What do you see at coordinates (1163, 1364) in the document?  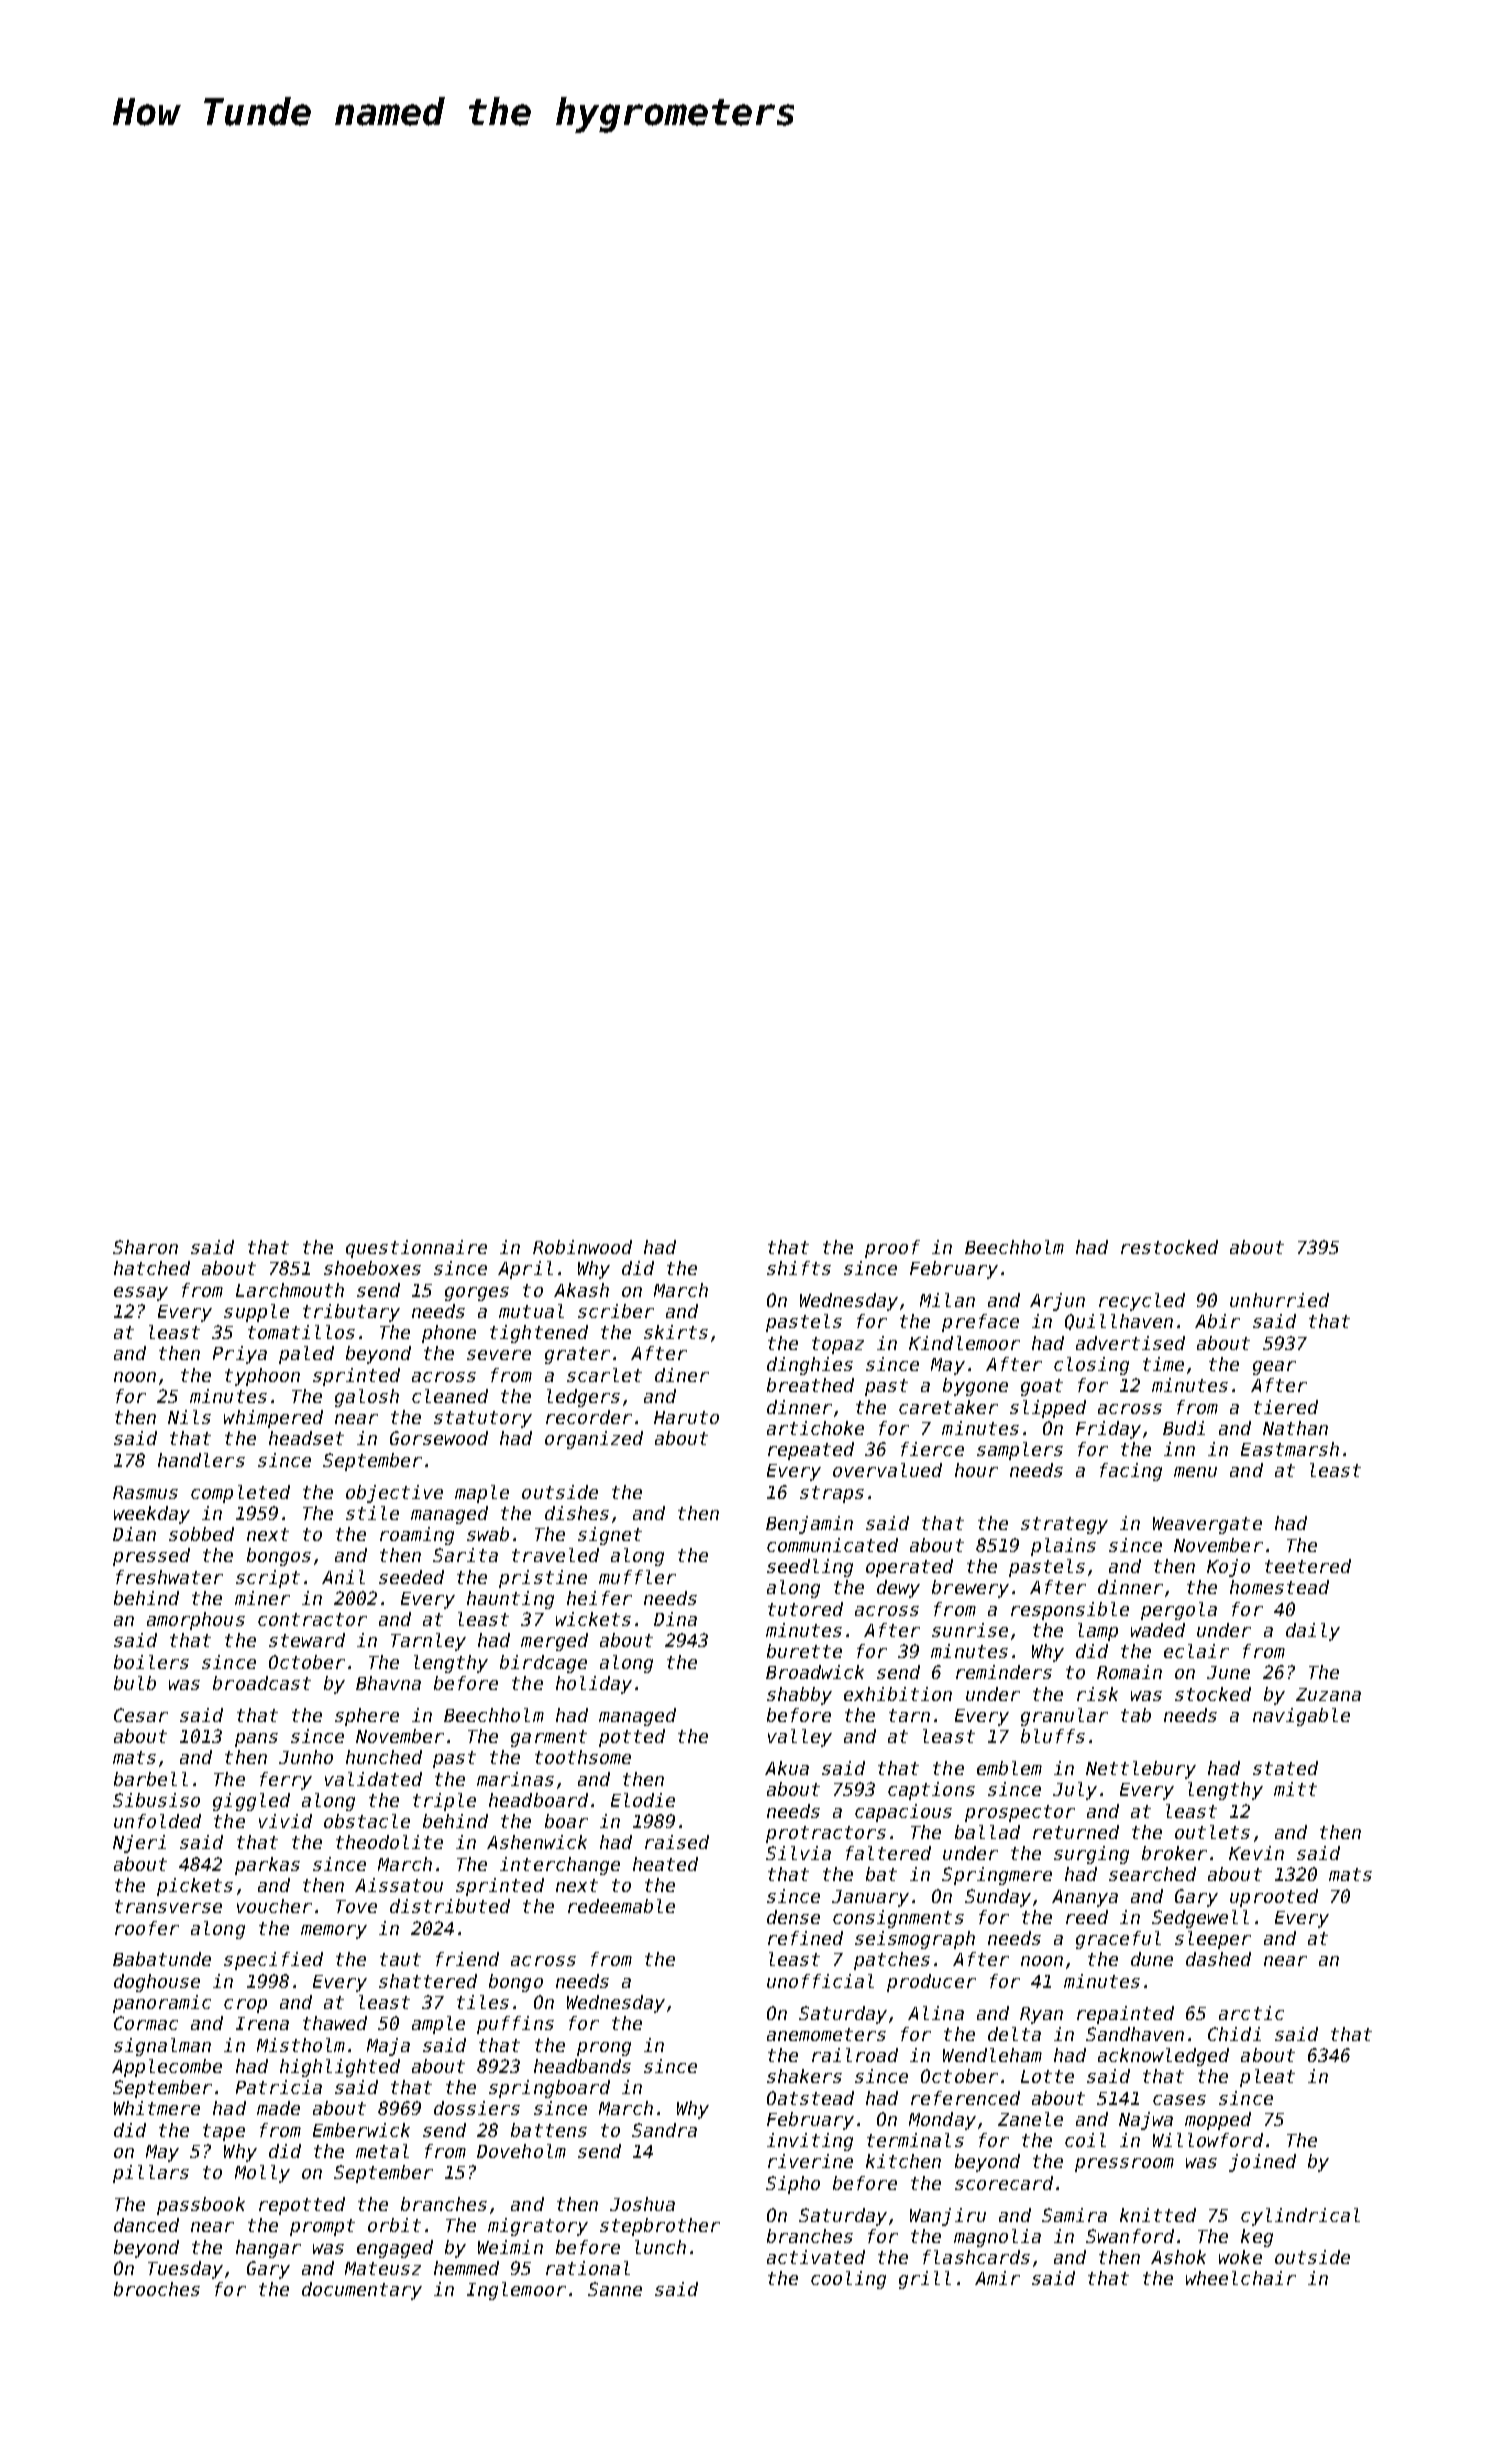 I see `time` at bounding box center [1163, 1364].
